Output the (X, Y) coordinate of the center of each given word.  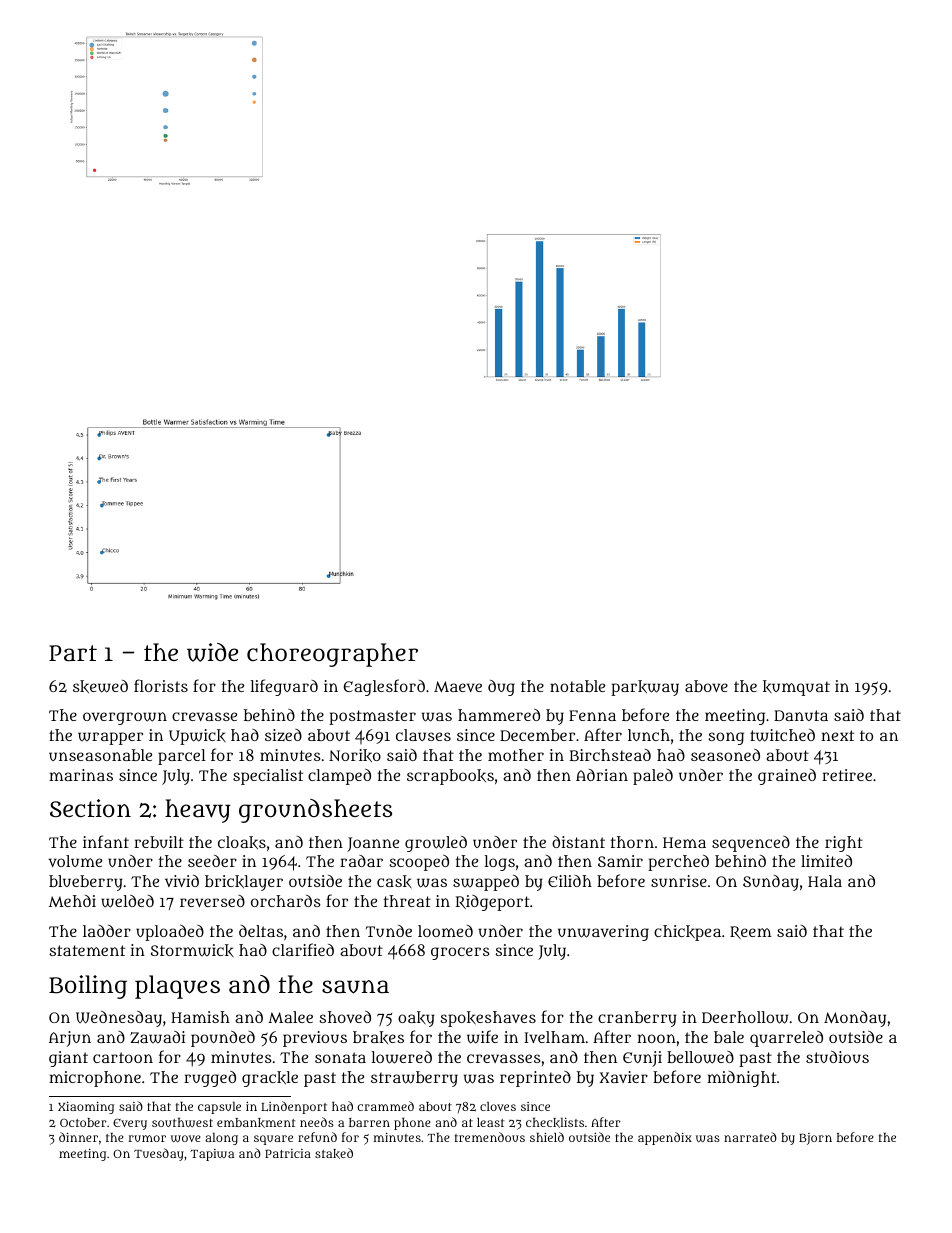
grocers (460, 953)
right (844, 844)
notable (577, 686)
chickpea (687, 933)
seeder (212, 861)
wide (212, 652)
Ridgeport (493, 903)
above (706, 686)
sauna (355, 987)
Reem (750, 932)
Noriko (355, 755)
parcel (182, 757)
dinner (78, 1137)
